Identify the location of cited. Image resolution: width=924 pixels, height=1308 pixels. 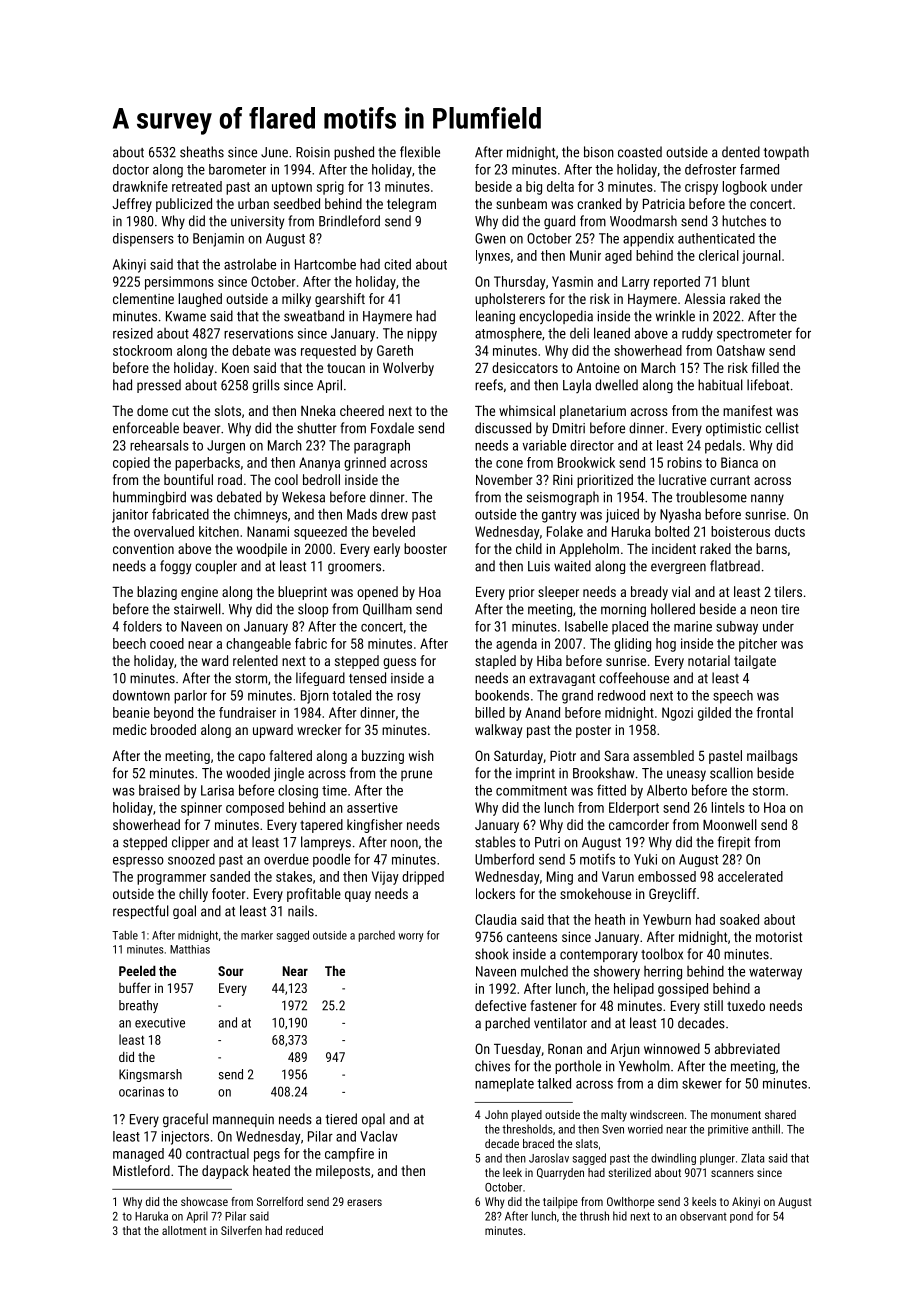
(397, 264).
